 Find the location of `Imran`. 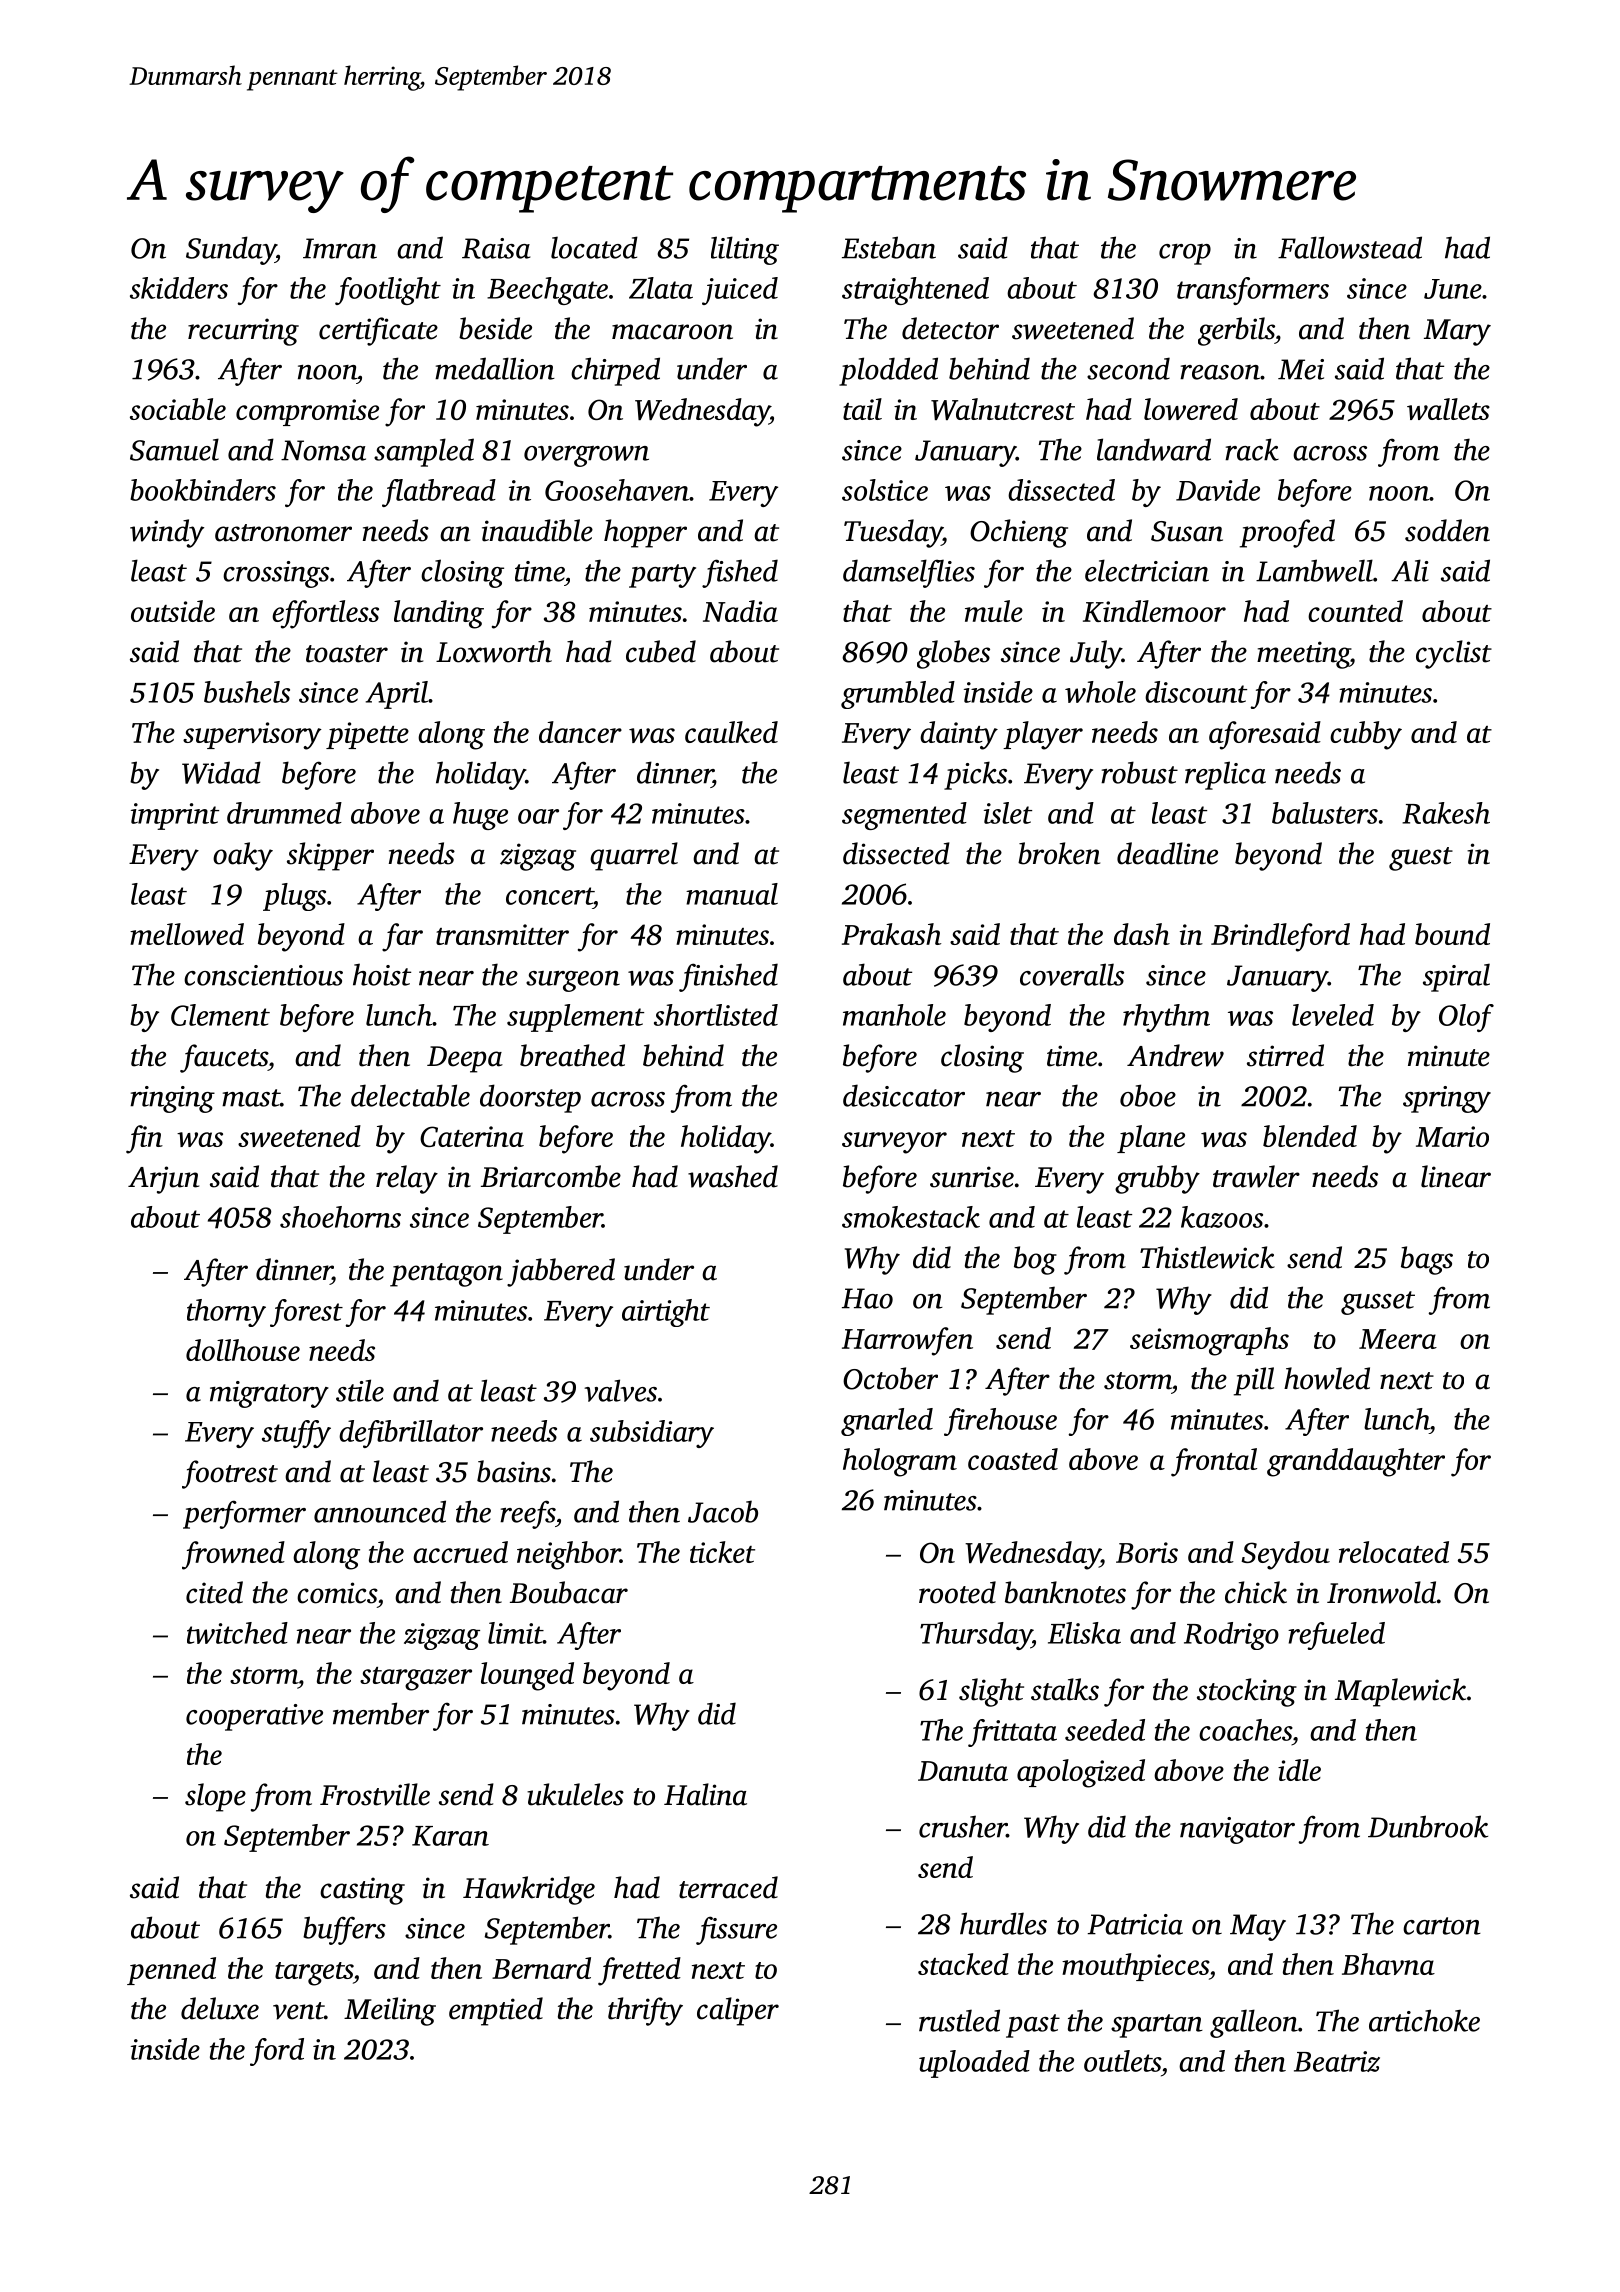

Imran is located at coordinates (340, 248).
